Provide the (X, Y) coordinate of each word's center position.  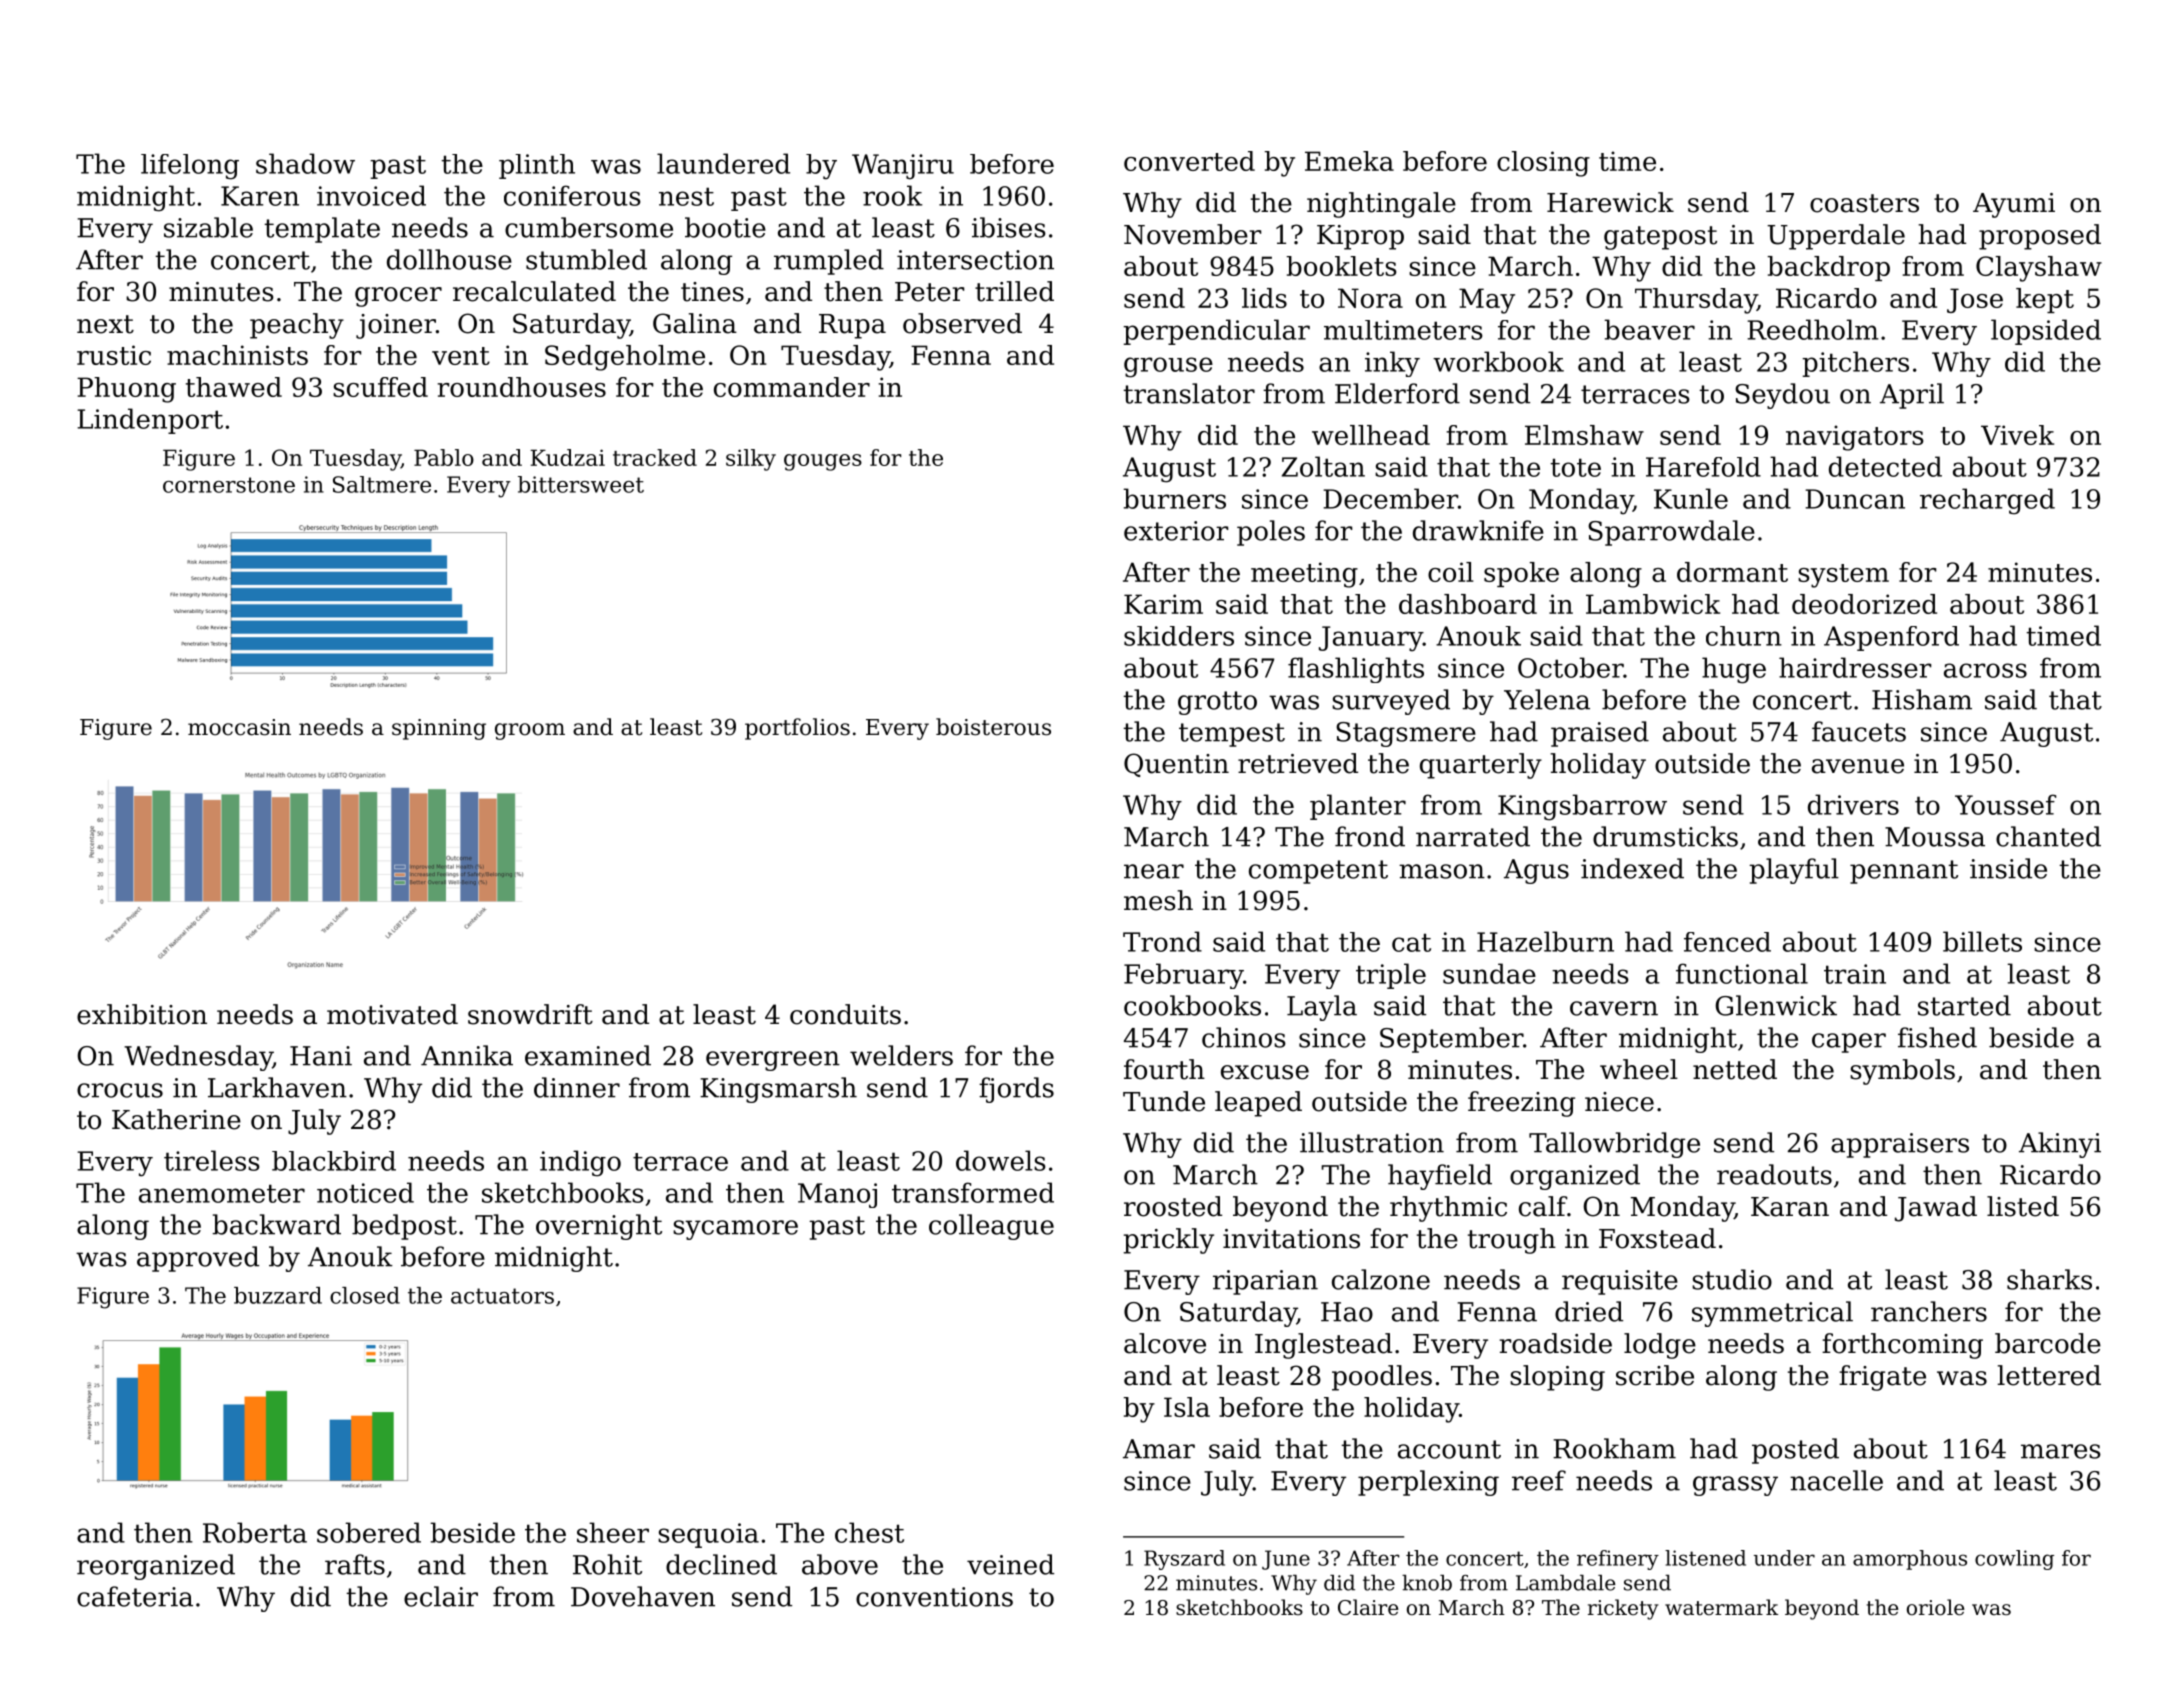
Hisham (1922, 699)
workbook (1498, 361)
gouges (823, 462)
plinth (537, 166)
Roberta (255, 1532)
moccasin (239, 727)
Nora (1370, 298)
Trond (1162, 941)
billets (1982, 941)
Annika (467, 1055)
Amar (1159, 1449)
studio (1732, 1279)
